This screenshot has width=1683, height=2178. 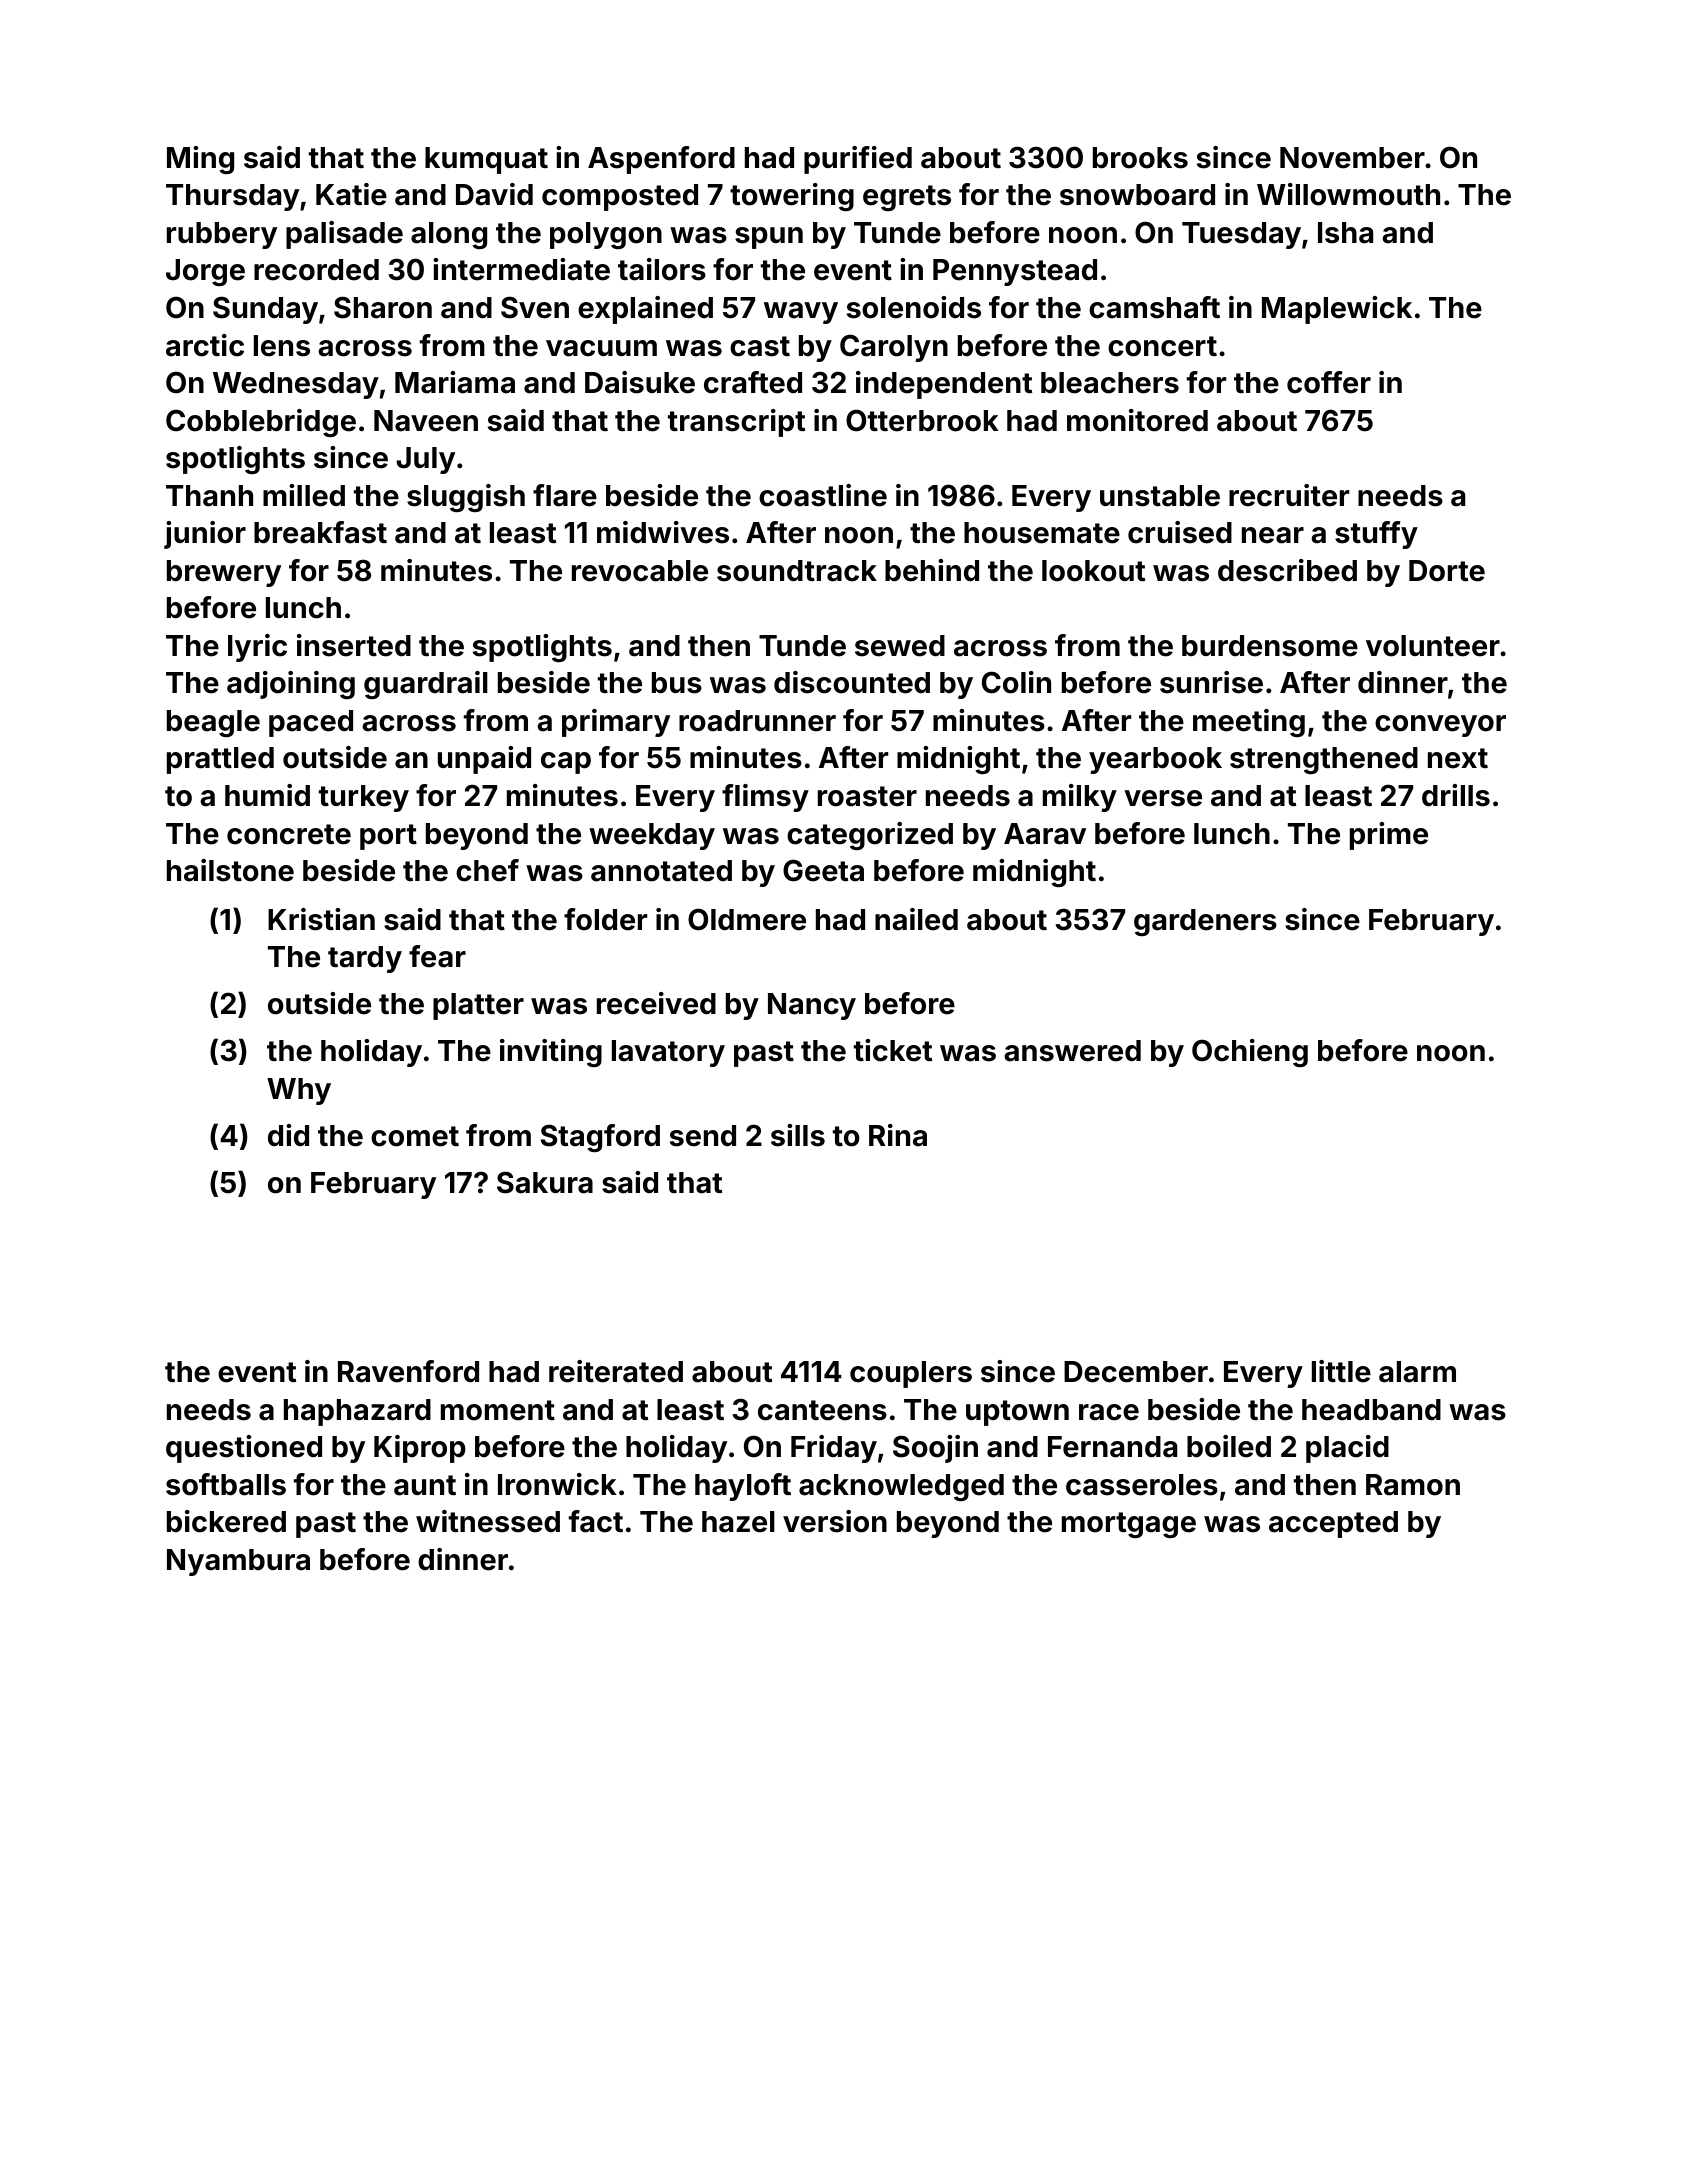 What do you see at coordinates (288, 1135) in the screenshot?
I see `did` at bounding box center [288, 1135].
